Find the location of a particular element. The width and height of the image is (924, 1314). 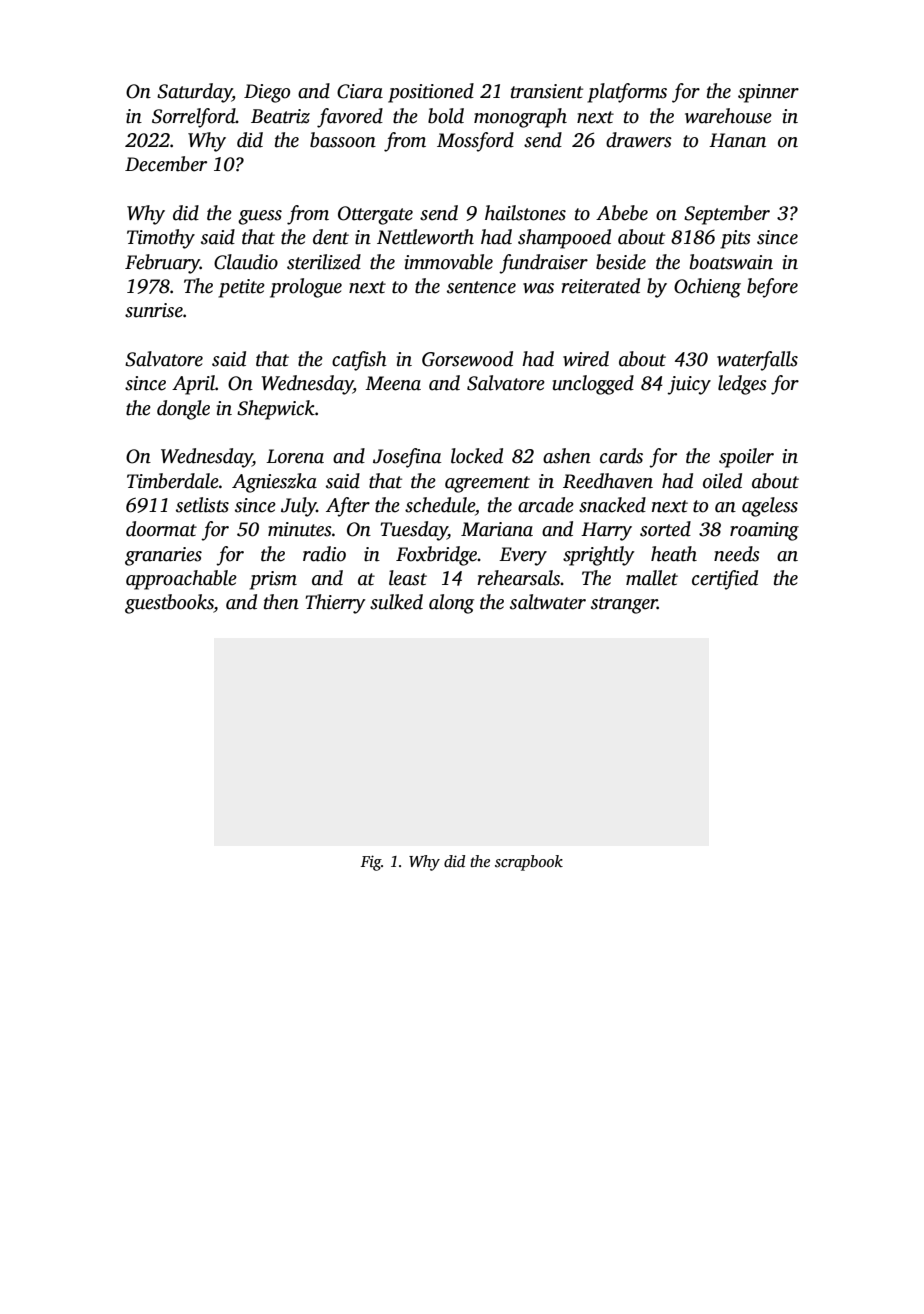

guestbooks is located at coordinates (169, 604).
